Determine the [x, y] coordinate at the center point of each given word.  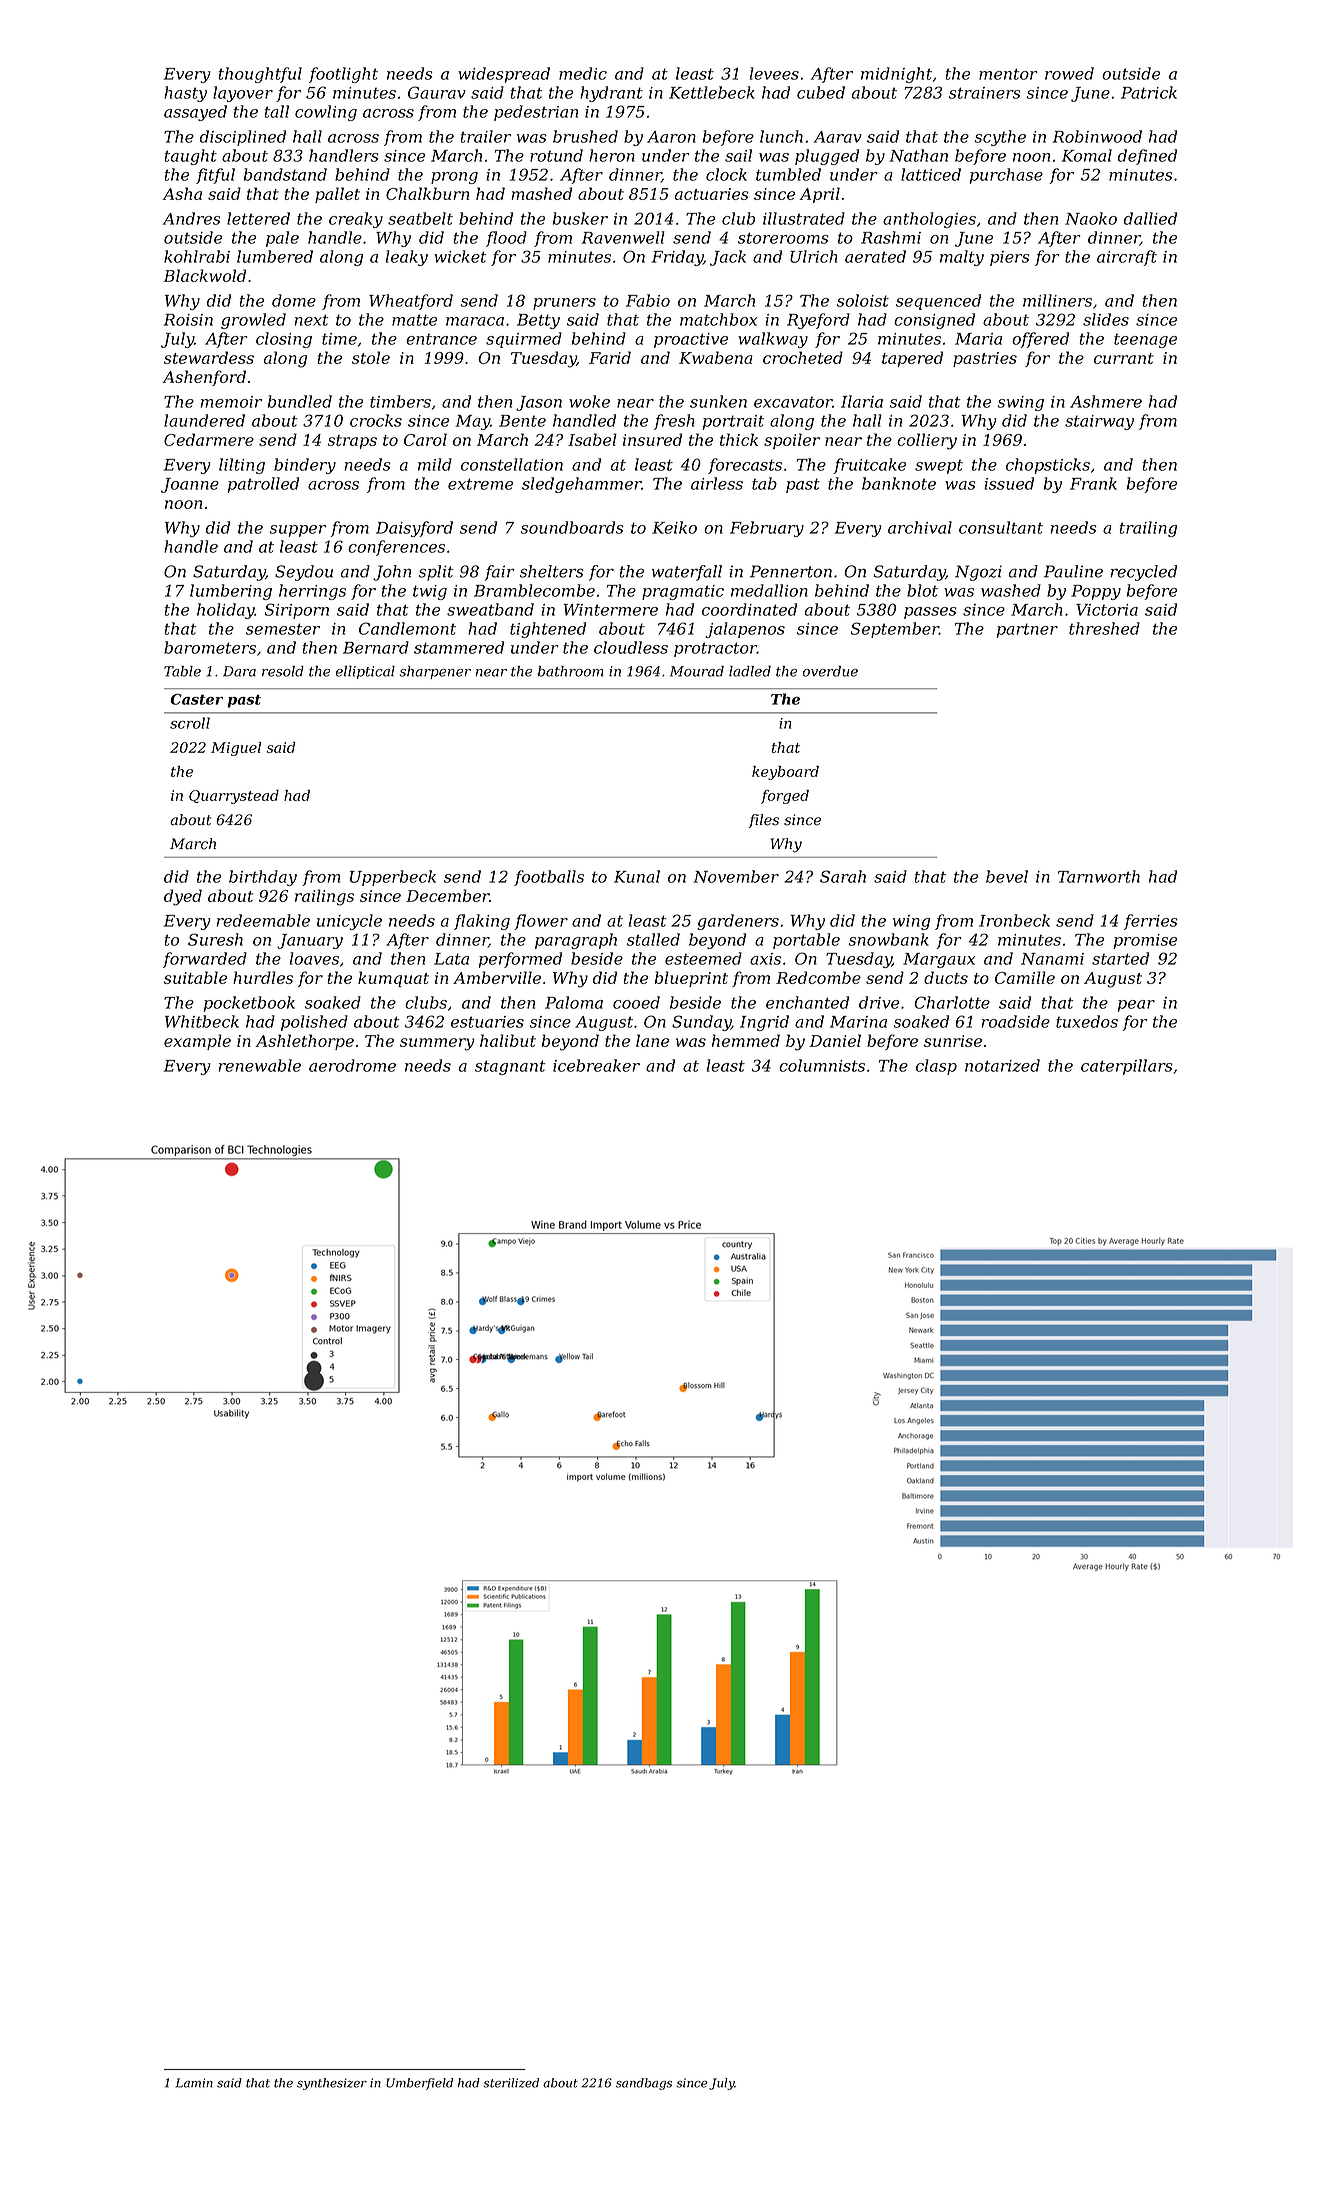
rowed [1069, 73]
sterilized [511, 2083]
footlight [343, 75]
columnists [822, 1065]
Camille [1025, 977]
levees [774, 73]
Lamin [194, 2083]
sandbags [644, 2084]
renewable [260, 1065]
